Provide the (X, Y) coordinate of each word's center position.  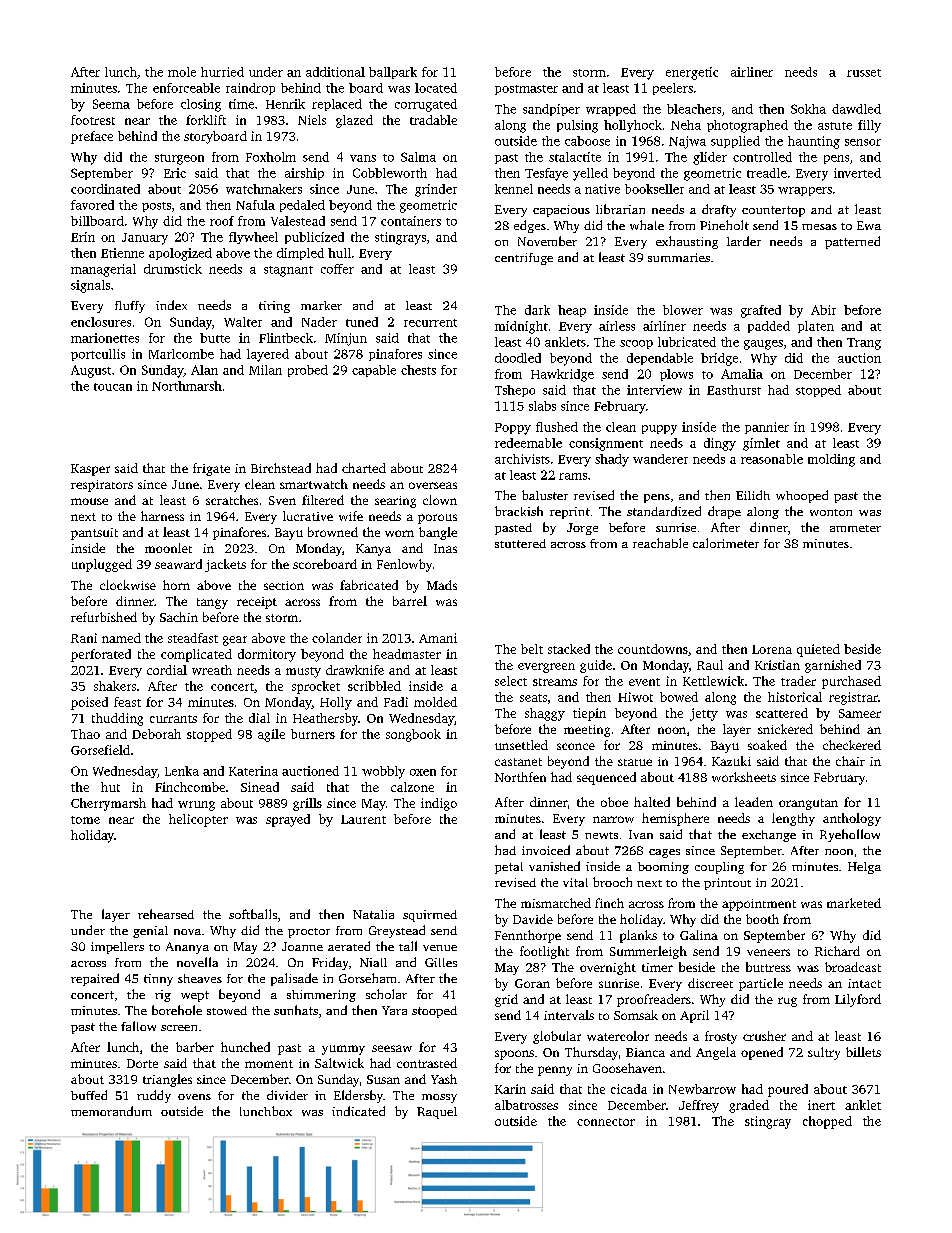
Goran (532, 983)
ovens (194, 1097)
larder (744, 241)
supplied (735, 142)
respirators (102, 486)
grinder (436, 190)
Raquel (437, 1113)
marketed (854, 903)
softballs (253, 914)
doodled (518, 358)
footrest (93, 120)
